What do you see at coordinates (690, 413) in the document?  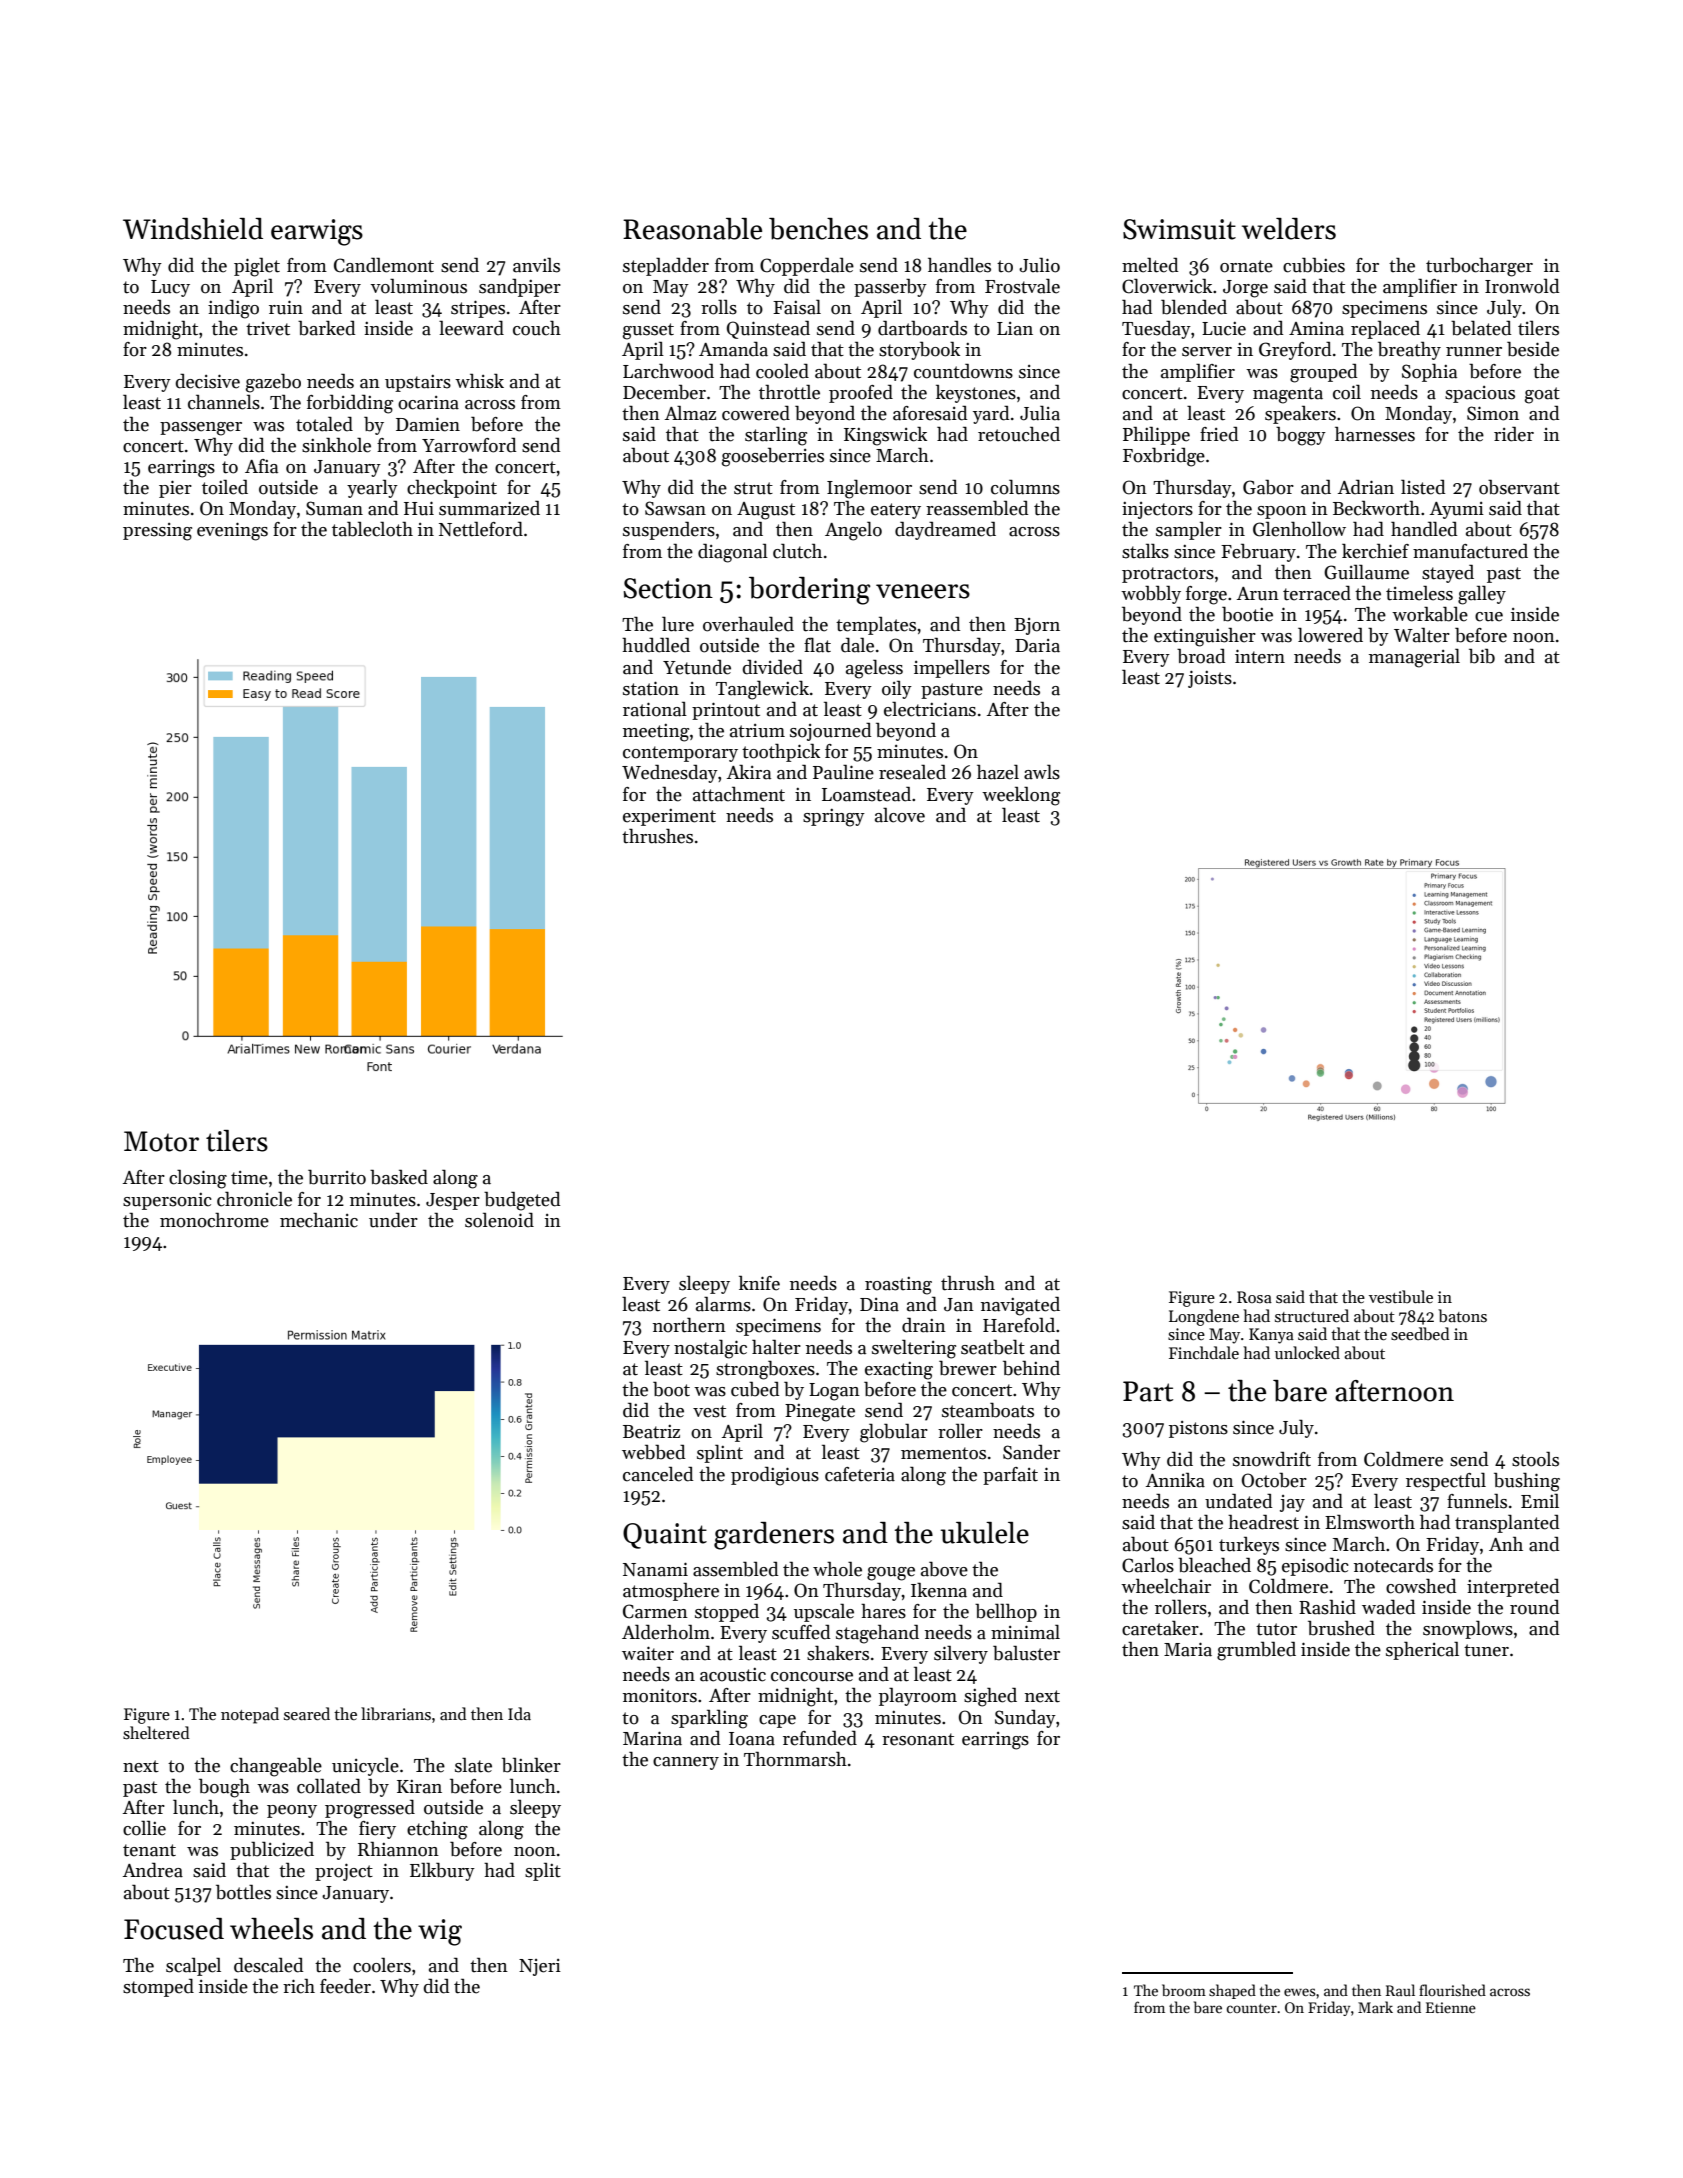 I see `Almaz` at bounding box center [690, 413].
